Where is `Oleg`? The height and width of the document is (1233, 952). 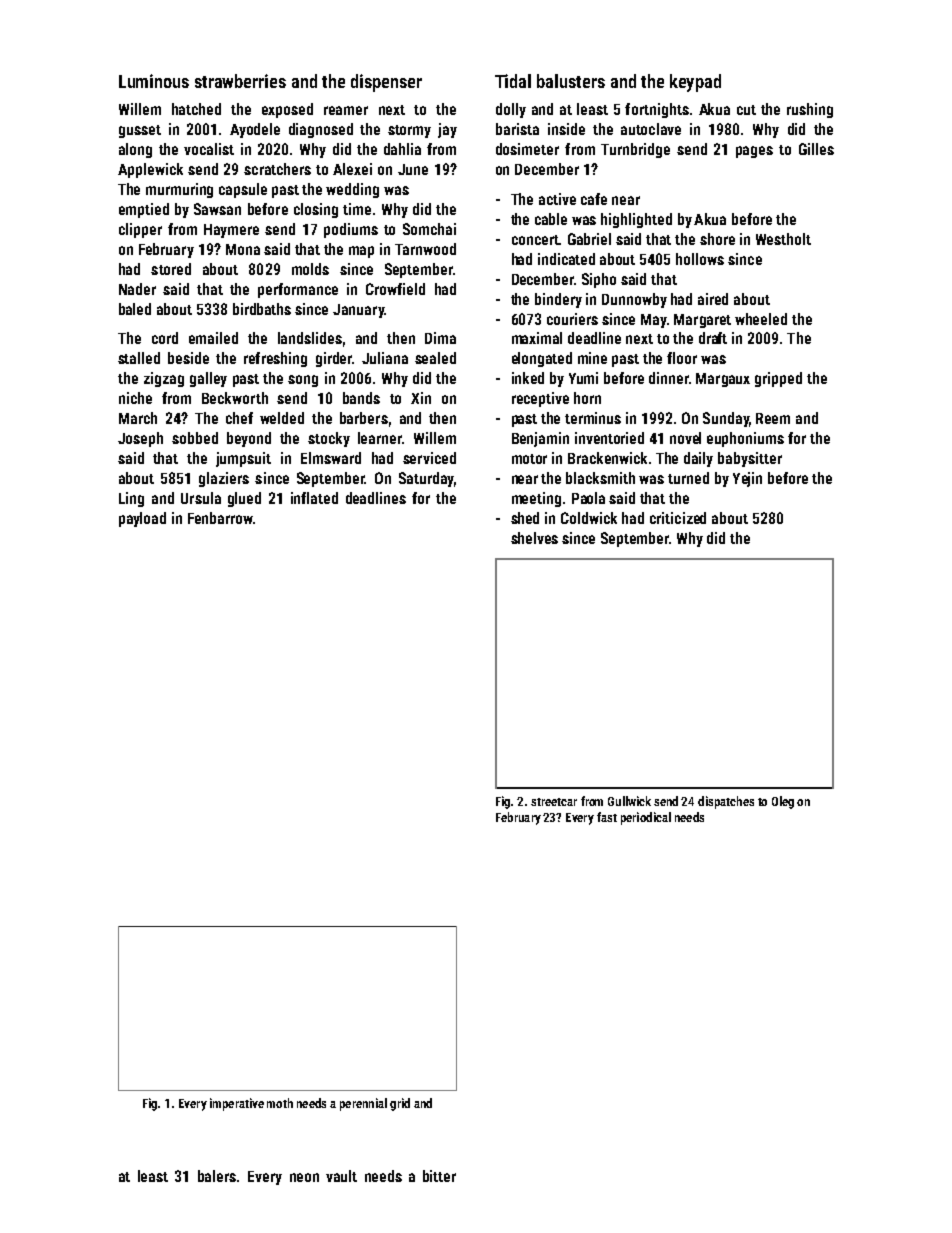
Oleg is located at coordinates (783, 802).
